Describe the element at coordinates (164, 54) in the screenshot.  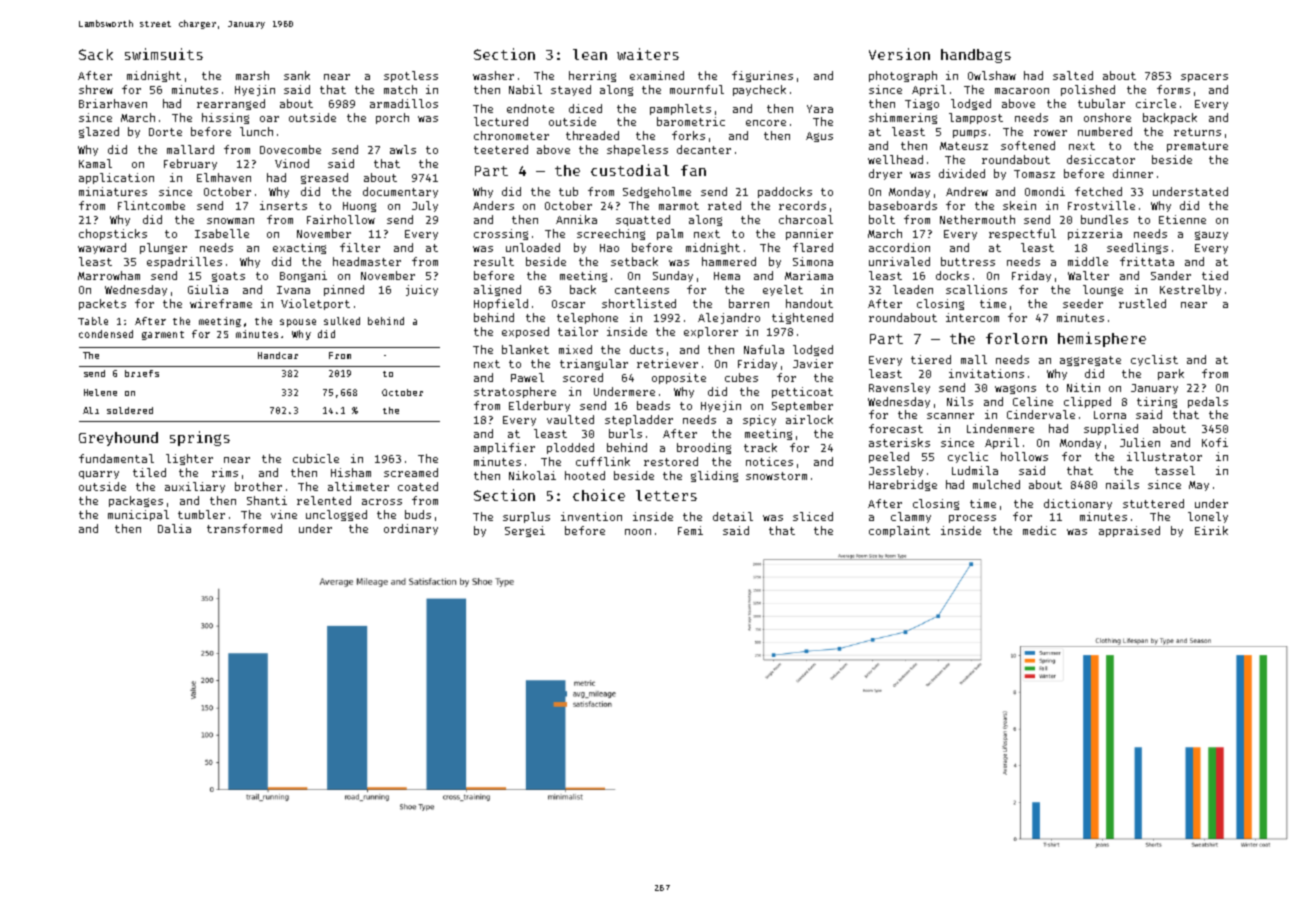
I see `swimsuits` at that location.
